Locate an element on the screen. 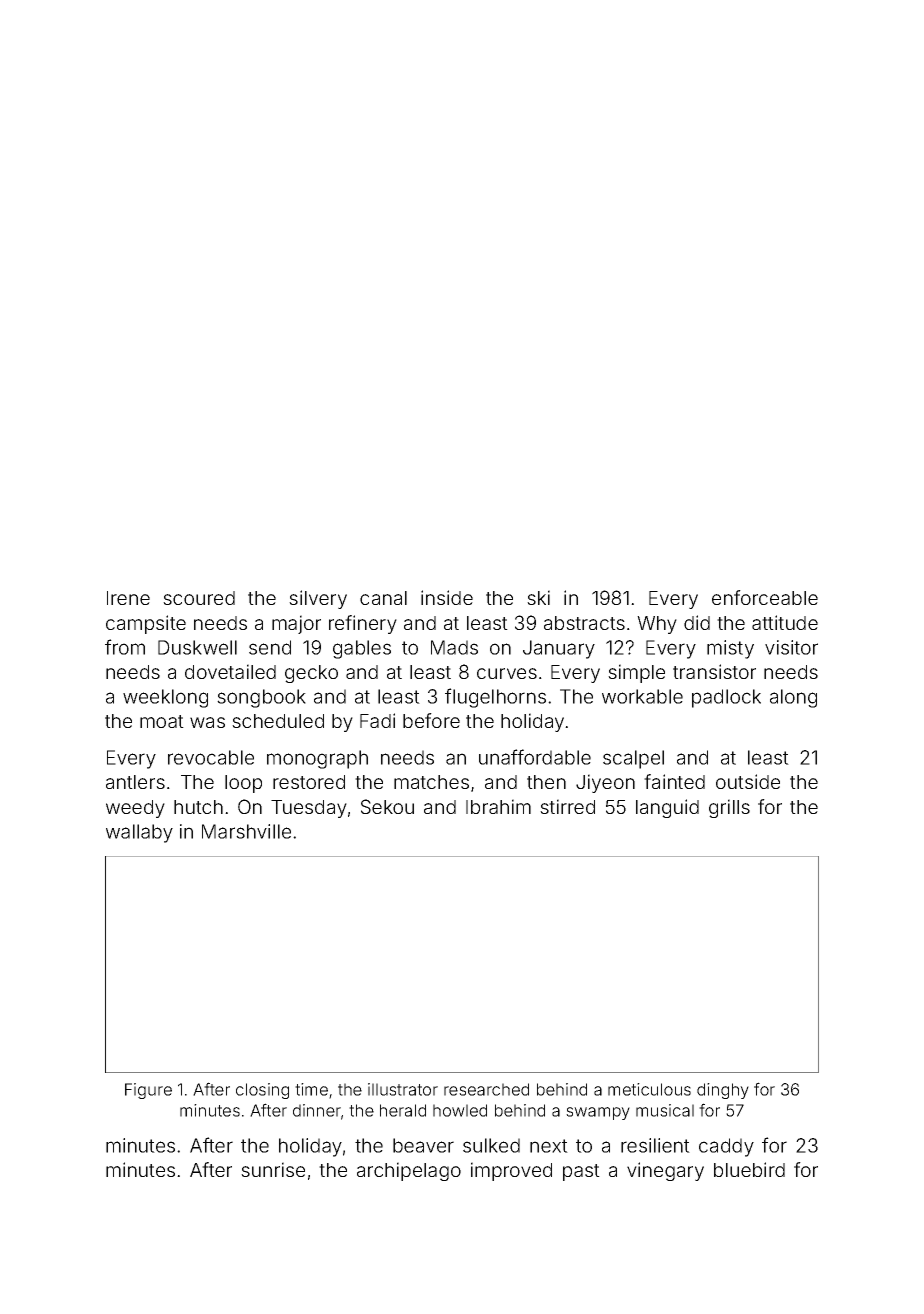 The width and height of the screenshot is (924, 1314). campsite is located at coordinates (146, 624).
